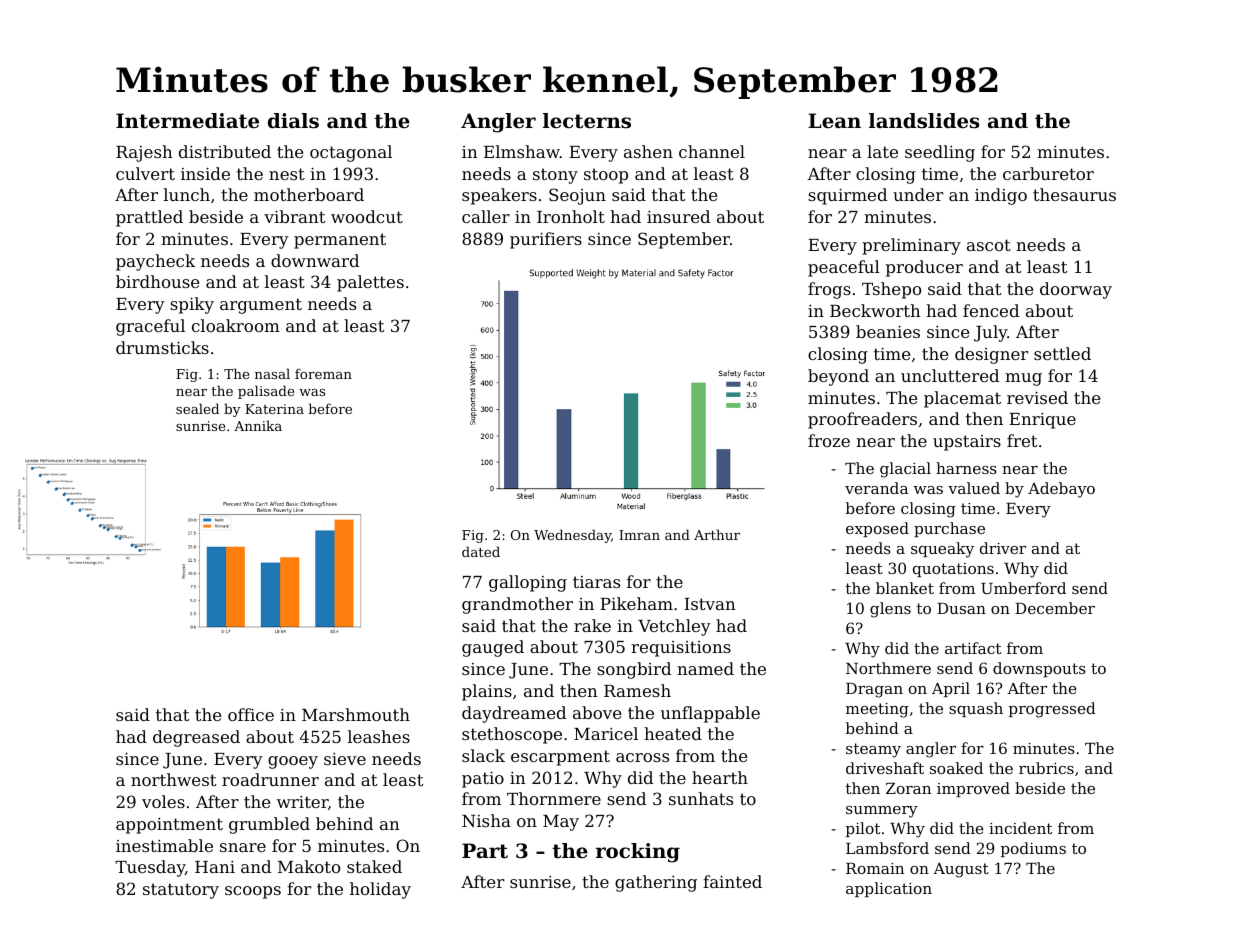 Image resolution: width=1233 pixels, height=952 pixels. Describe the element at coordinates (712, 151) in the page. I see `channel` at that location.
